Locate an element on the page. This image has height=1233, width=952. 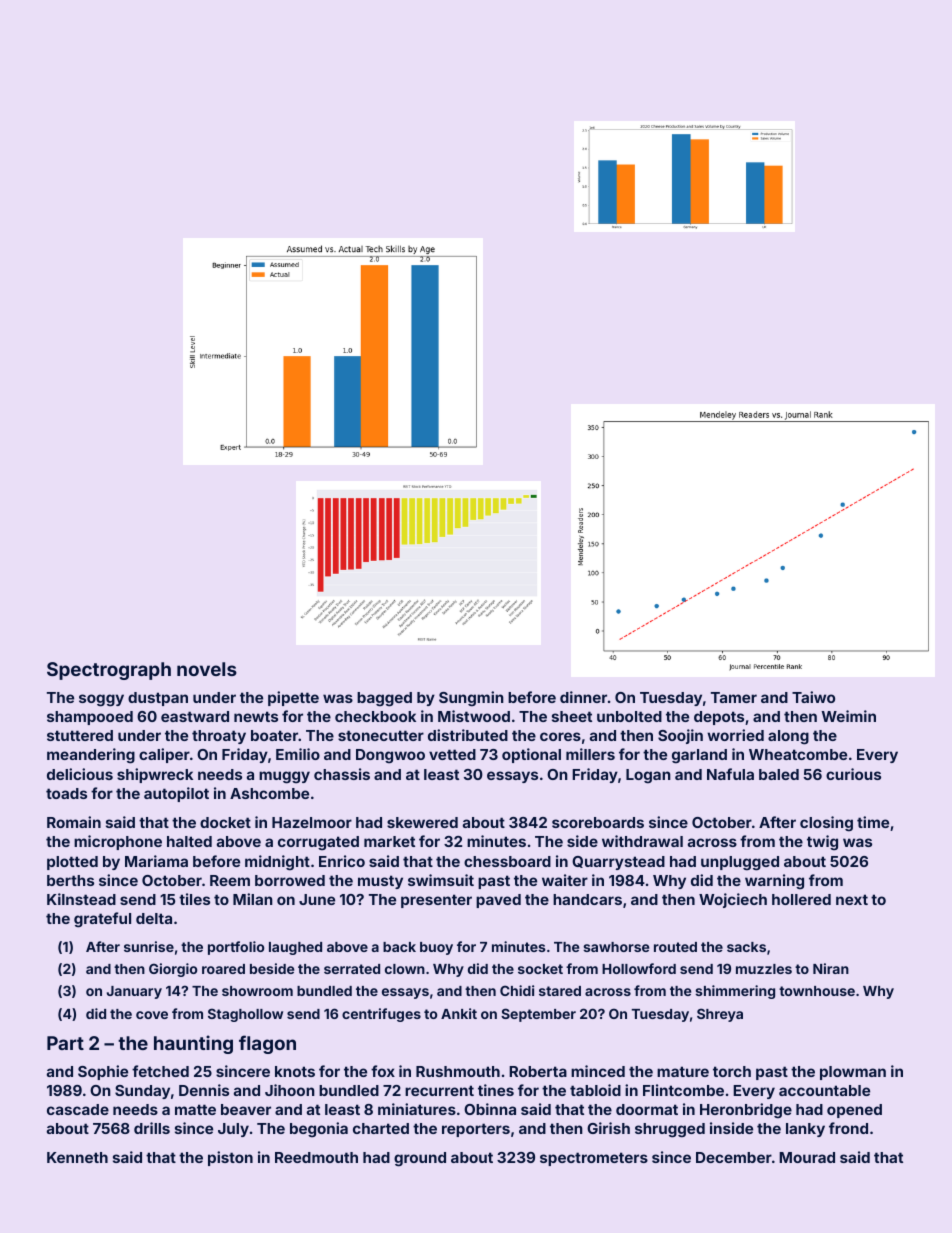
Reedmouth is located at coordinates (316, 1157).
